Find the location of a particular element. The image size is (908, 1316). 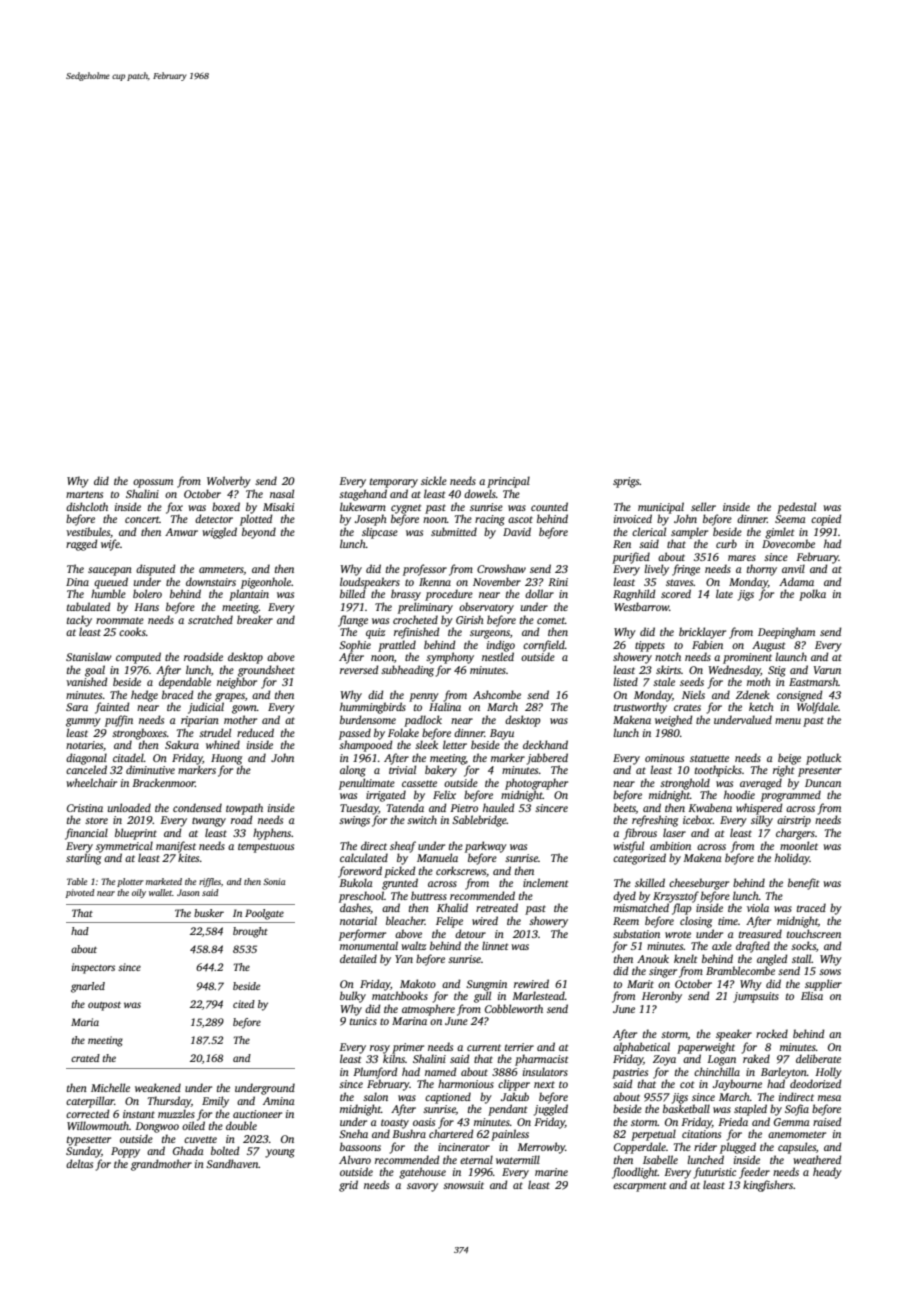

Sandhaven is located at coordinates (232, 1163).
